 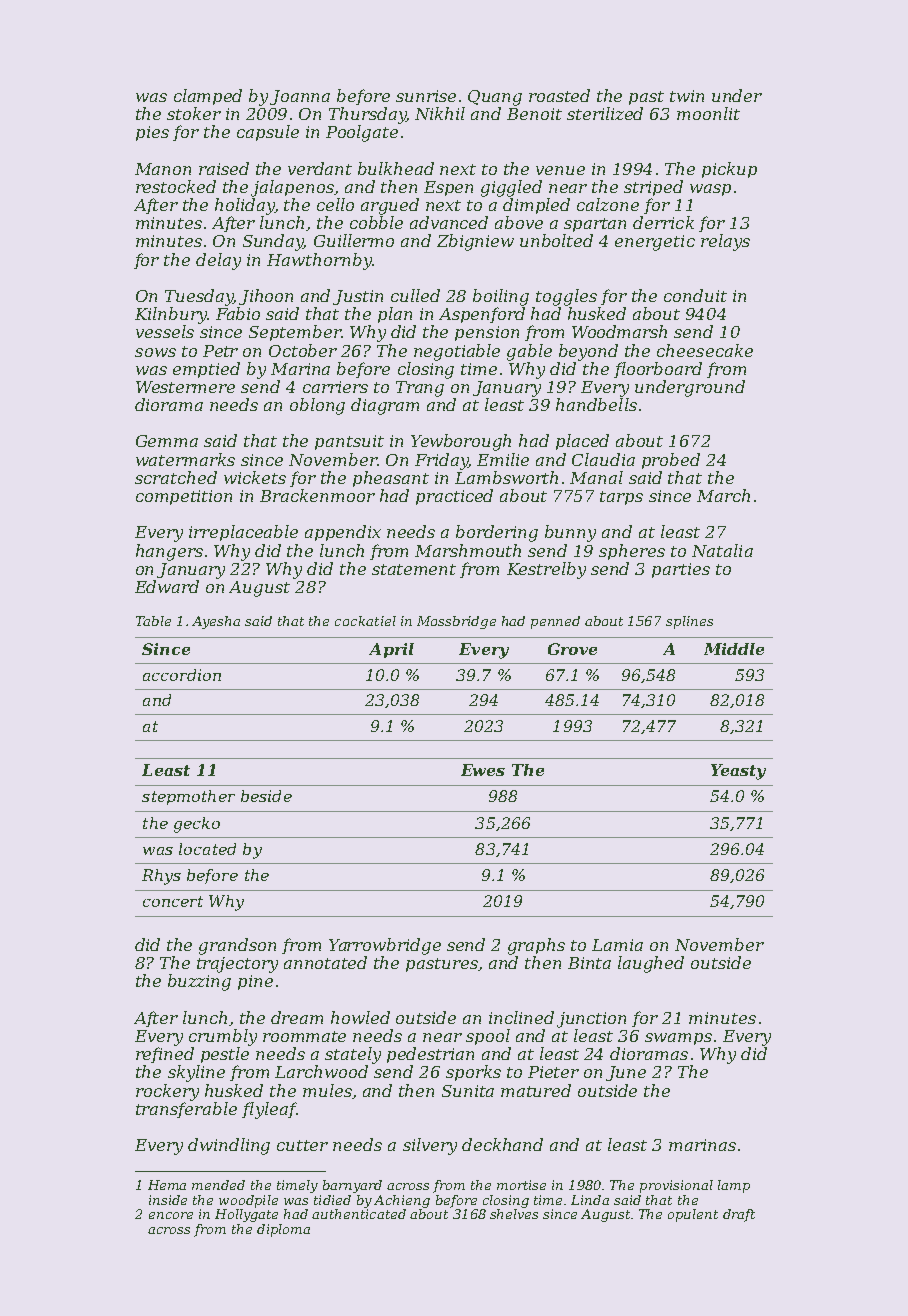 I want to click on Aspenford, so click(x=482, y=315).
